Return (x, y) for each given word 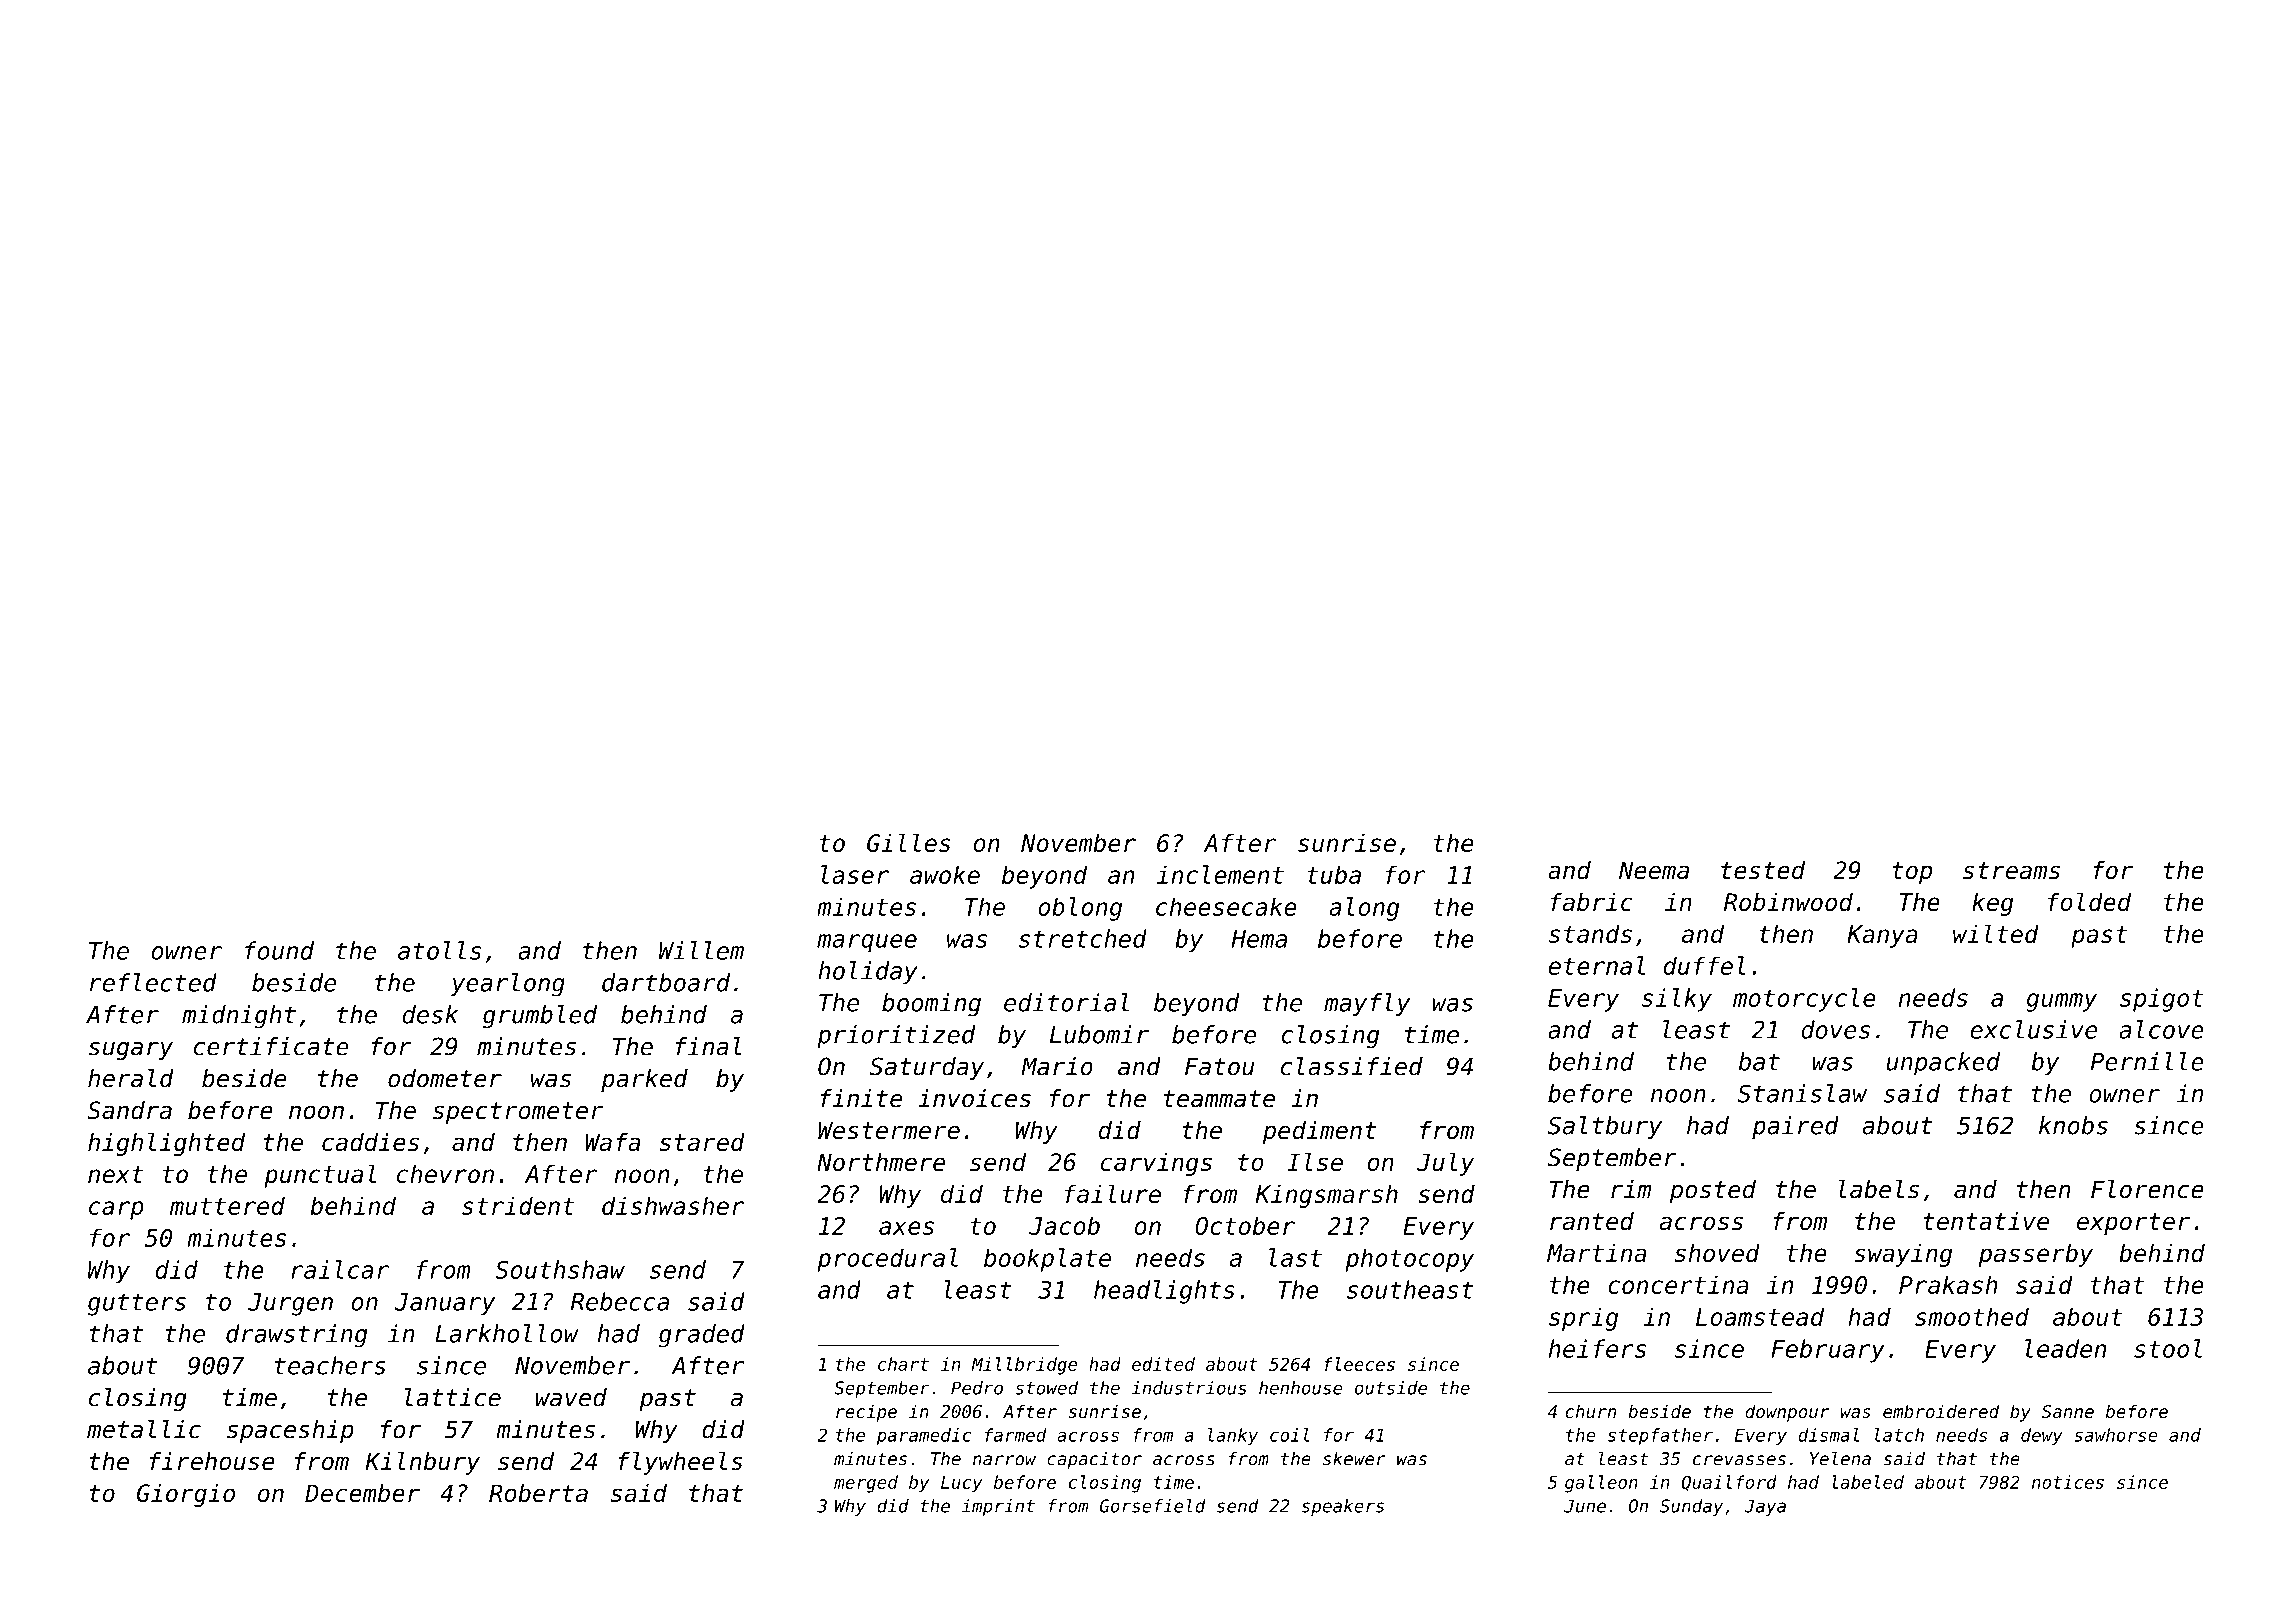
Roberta (538, 1493)
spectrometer (518, 1113)
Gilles (909, 842)
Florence (2147, 1189)
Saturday (927, 1068)
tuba (1334, 874)
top (1912, 873)
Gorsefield (1153, 1506)
